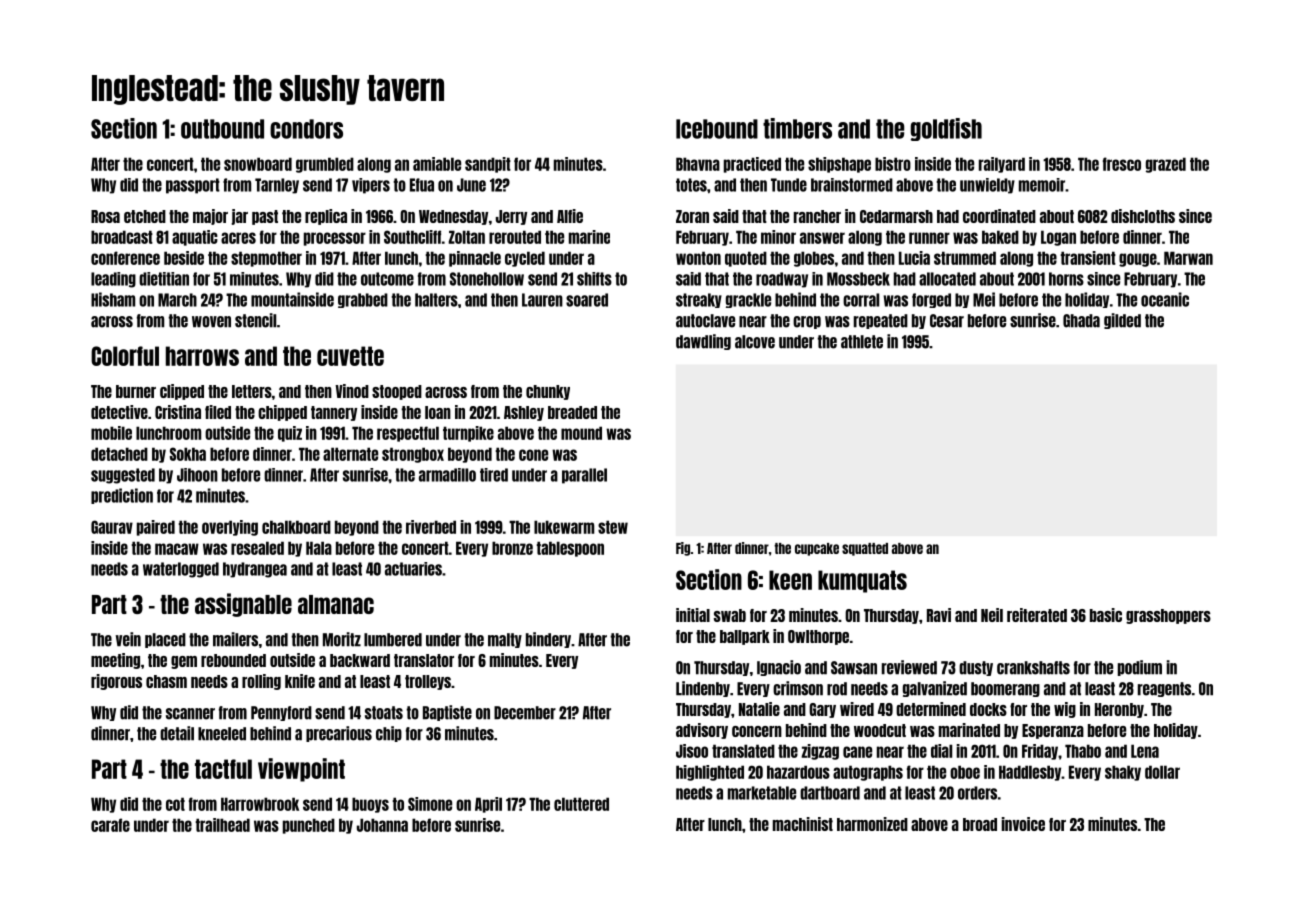  I want to click on fresco, so click(1122, 164).
